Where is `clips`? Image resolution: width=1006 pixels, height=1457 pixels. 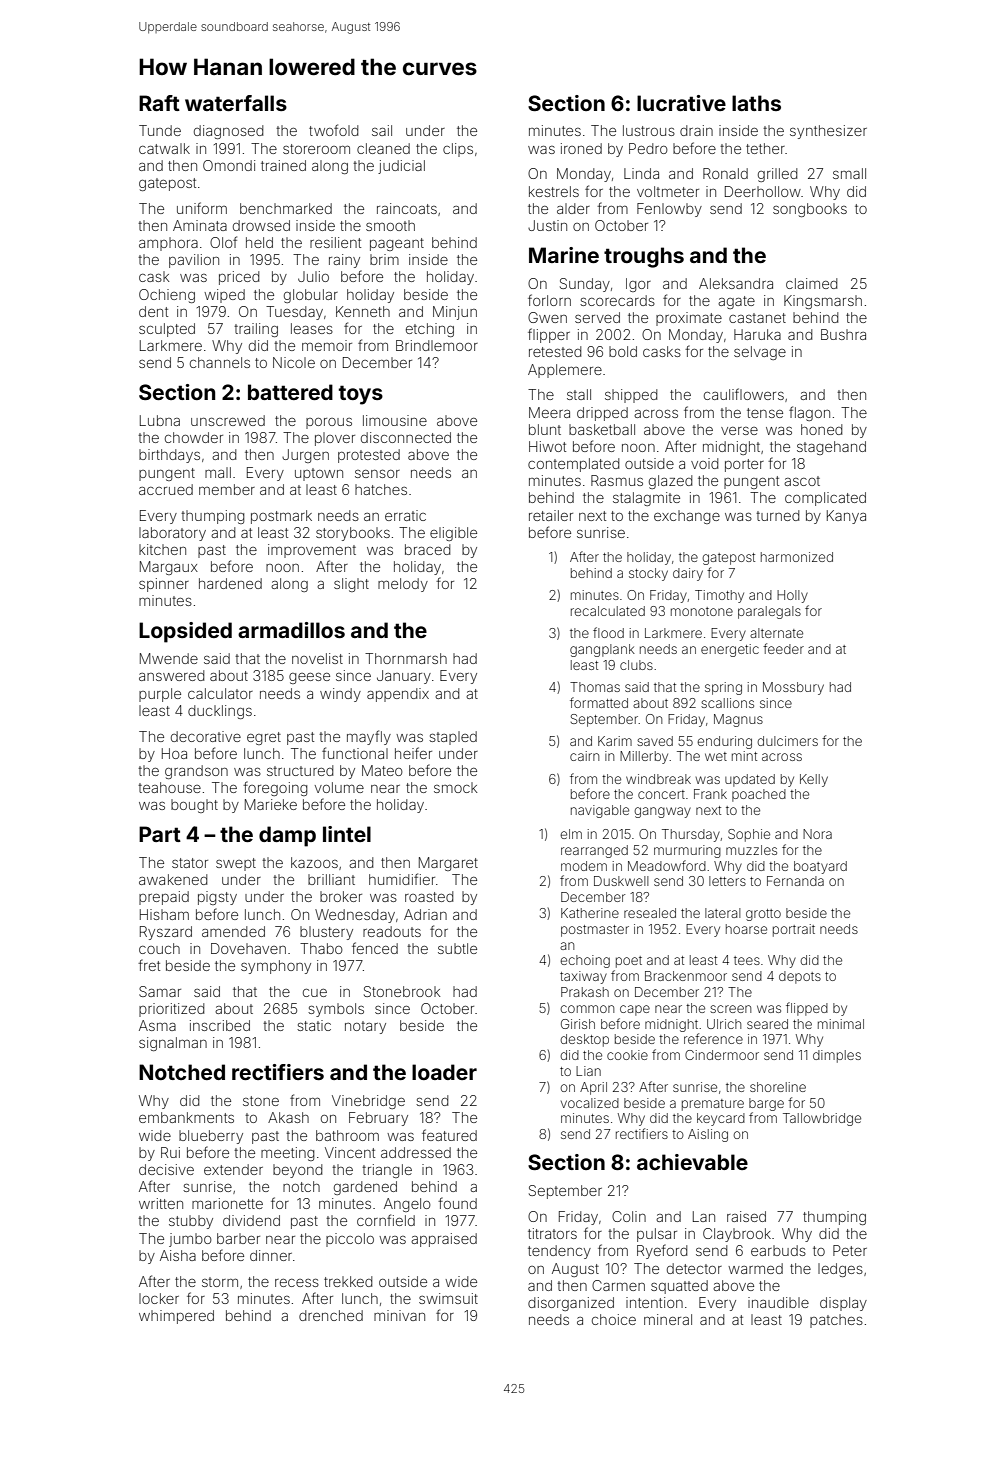
clips is located at coordinates (458, 150).
